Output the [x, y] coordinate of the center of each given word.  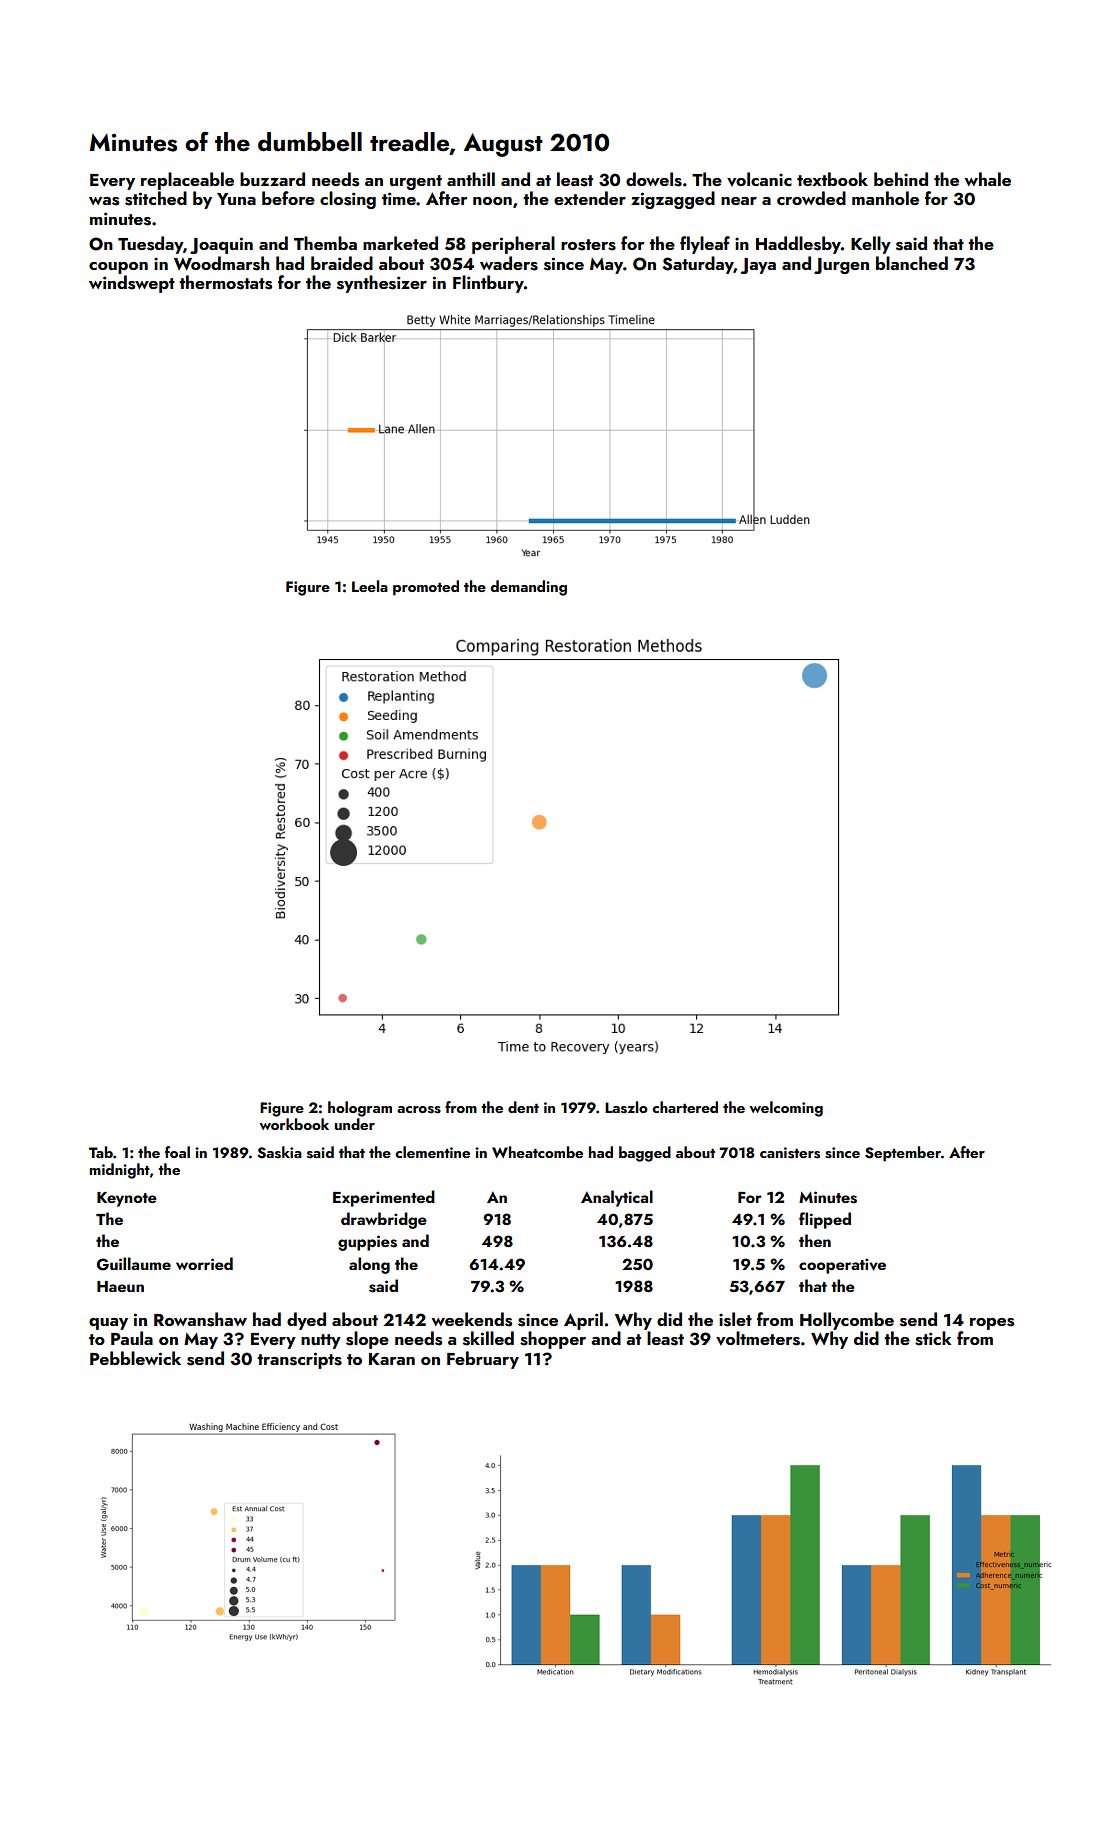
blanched [912, 263]
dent [523, 1107]
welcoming [786, 1109]
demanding [528, 588]
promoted [426, 588]
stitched [156, 198]
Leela [370, 586]
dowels [654, 179]
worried [204, 1263]
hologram [360, 1109]
